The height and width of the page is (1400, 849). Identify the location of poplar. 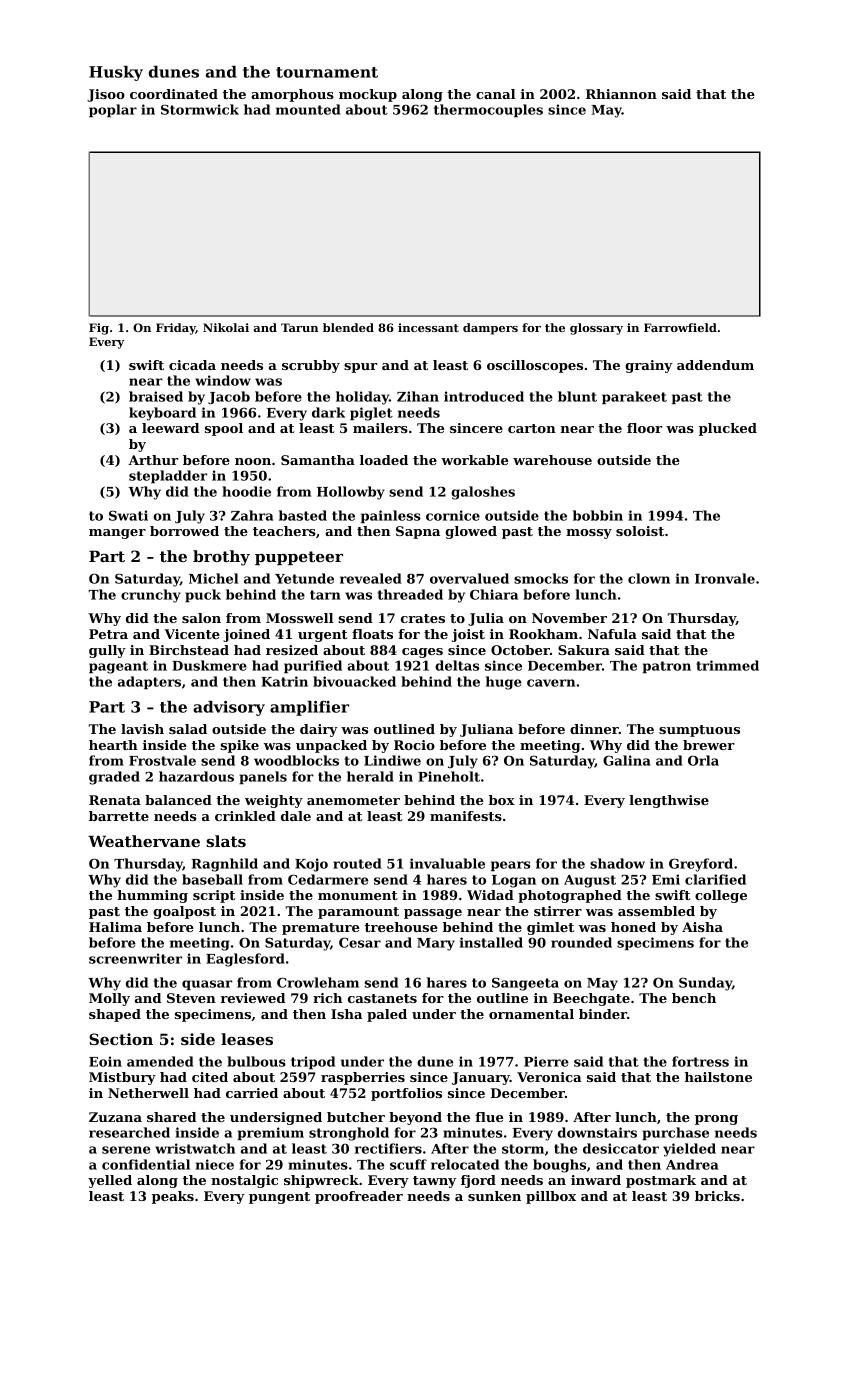
(113, 110).
